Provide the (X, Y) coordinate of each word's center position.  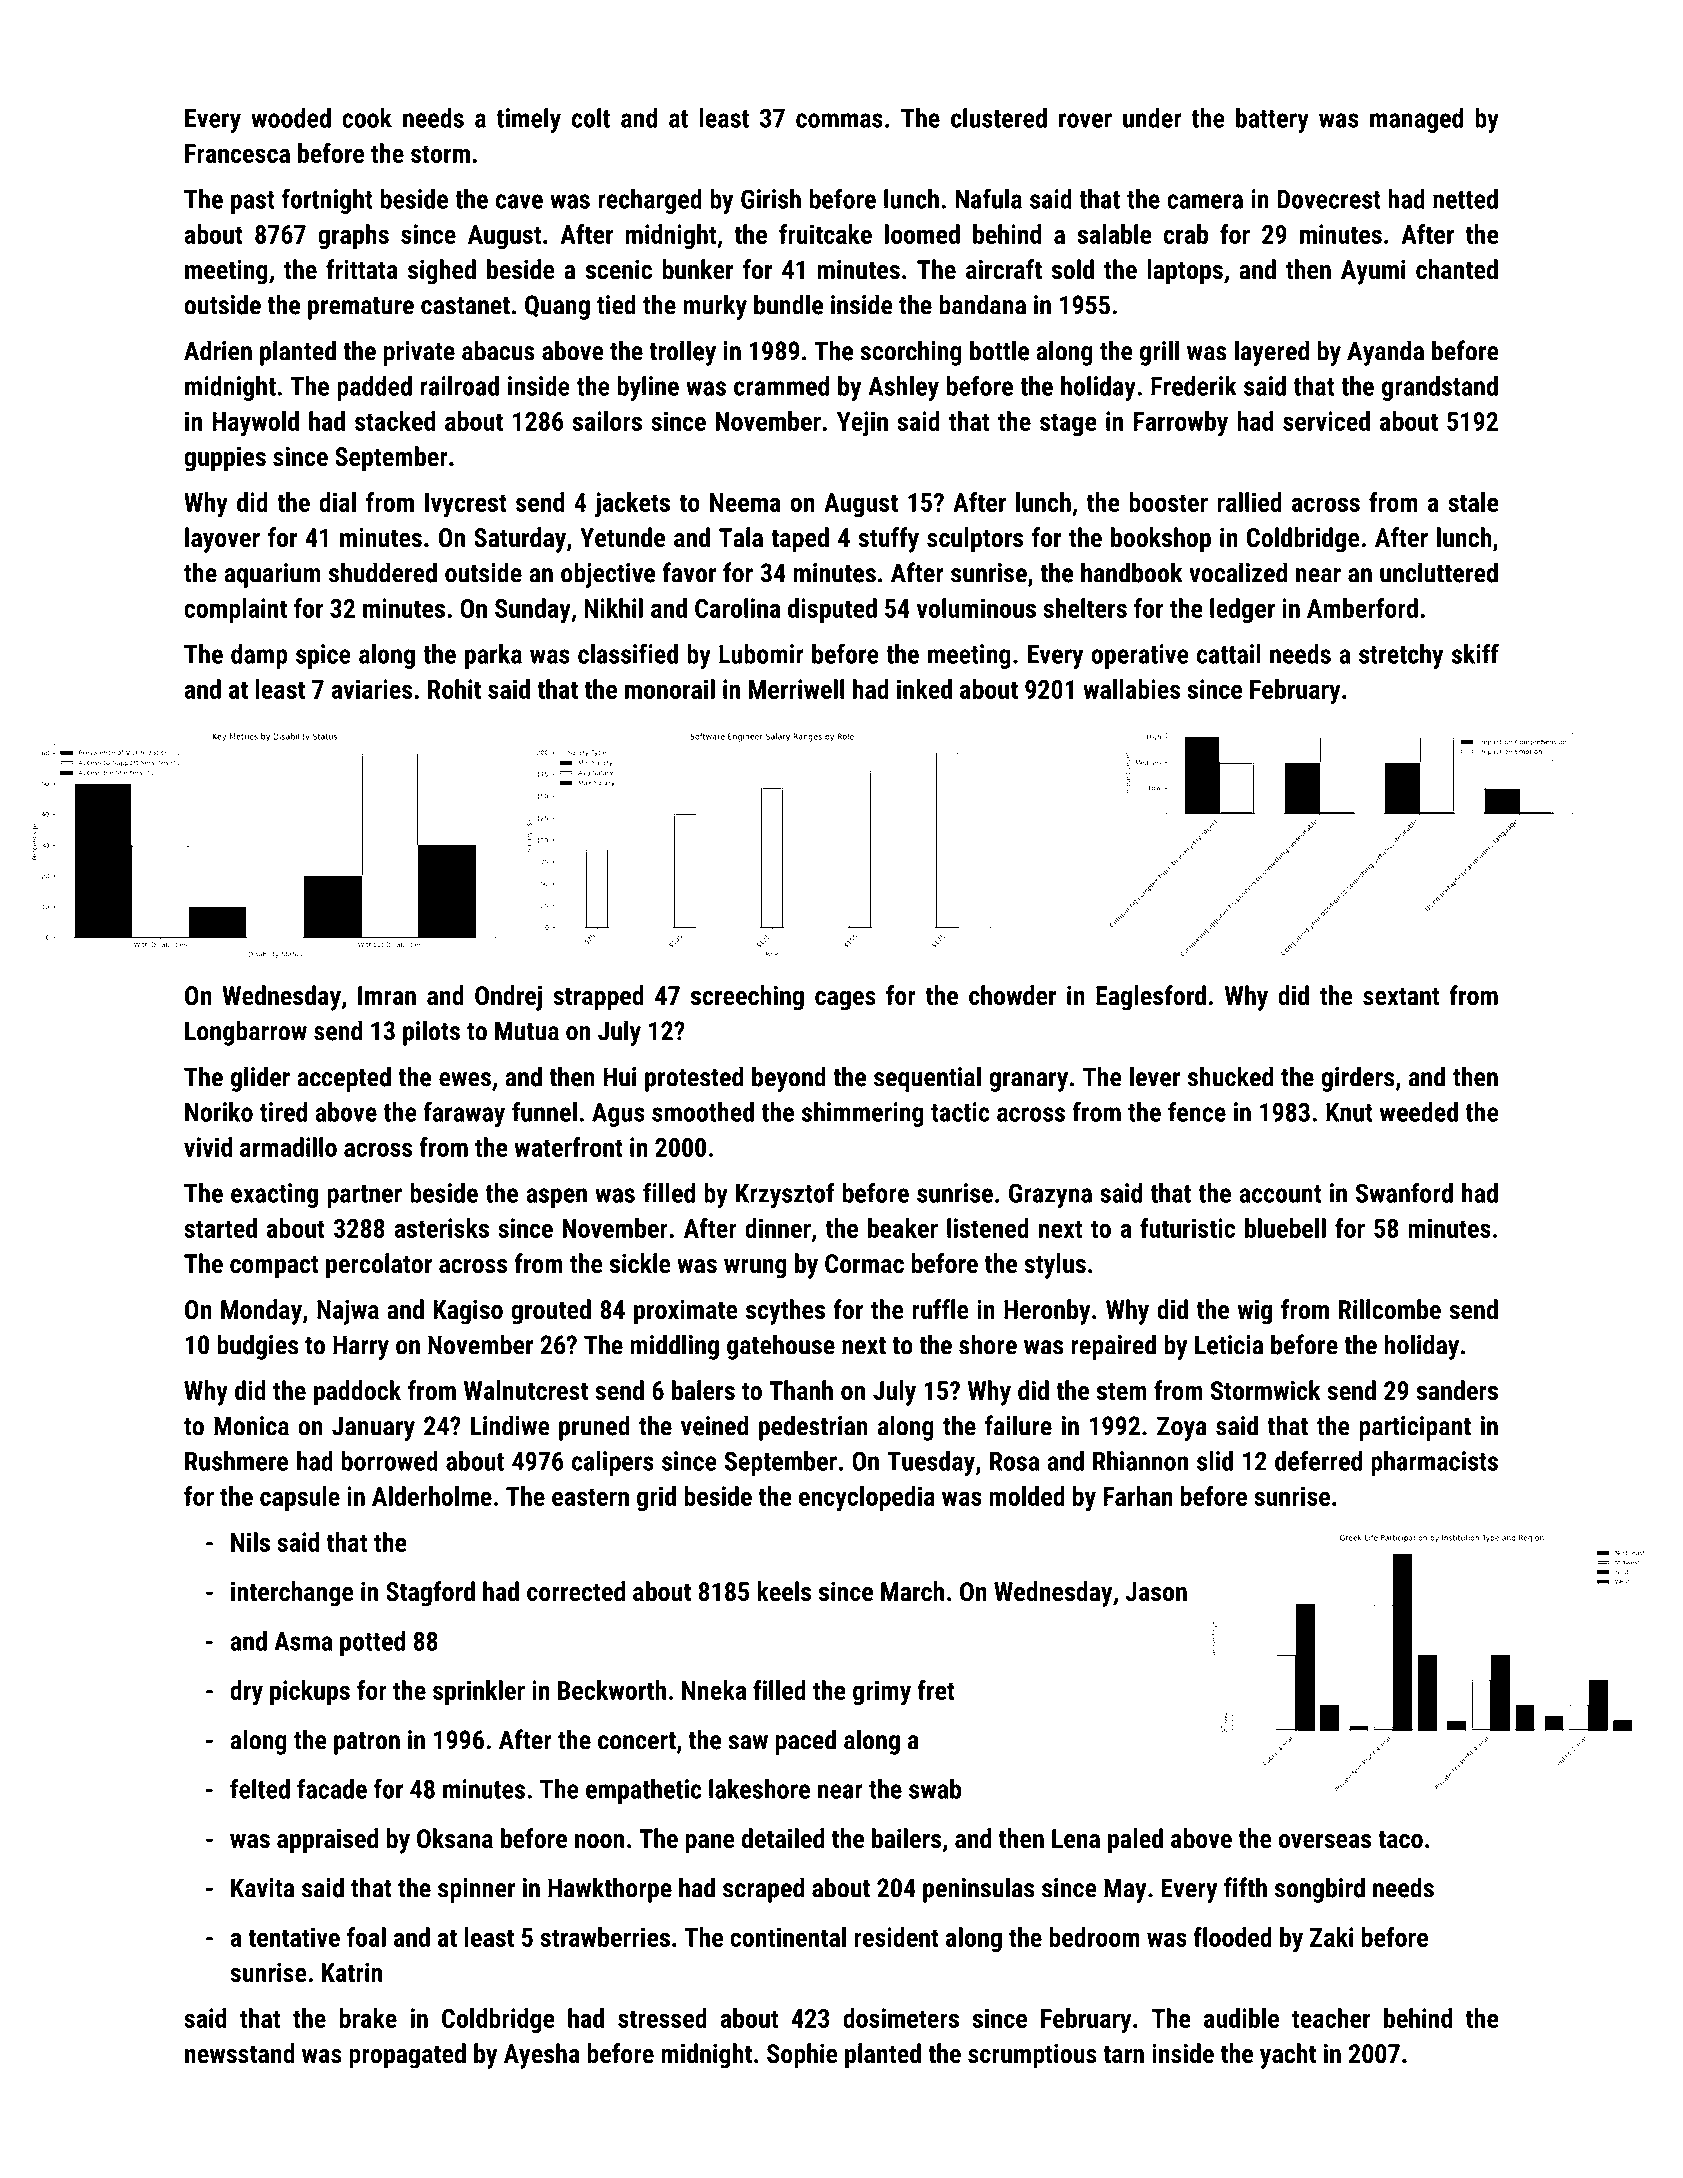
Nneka (714, 1690)
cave (519, 201)
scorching (911, 353)
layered (1272, 353)
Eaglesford (1151, 998)
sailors (607, 421)
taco (1400, 1840)
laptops (1185, 272)
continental (788, 1937)
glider (260, 1079)
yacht (1288, 2056)
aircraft (1004, 269)
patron (367, 1743)
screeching (747, 998)
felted (260, 1788)
